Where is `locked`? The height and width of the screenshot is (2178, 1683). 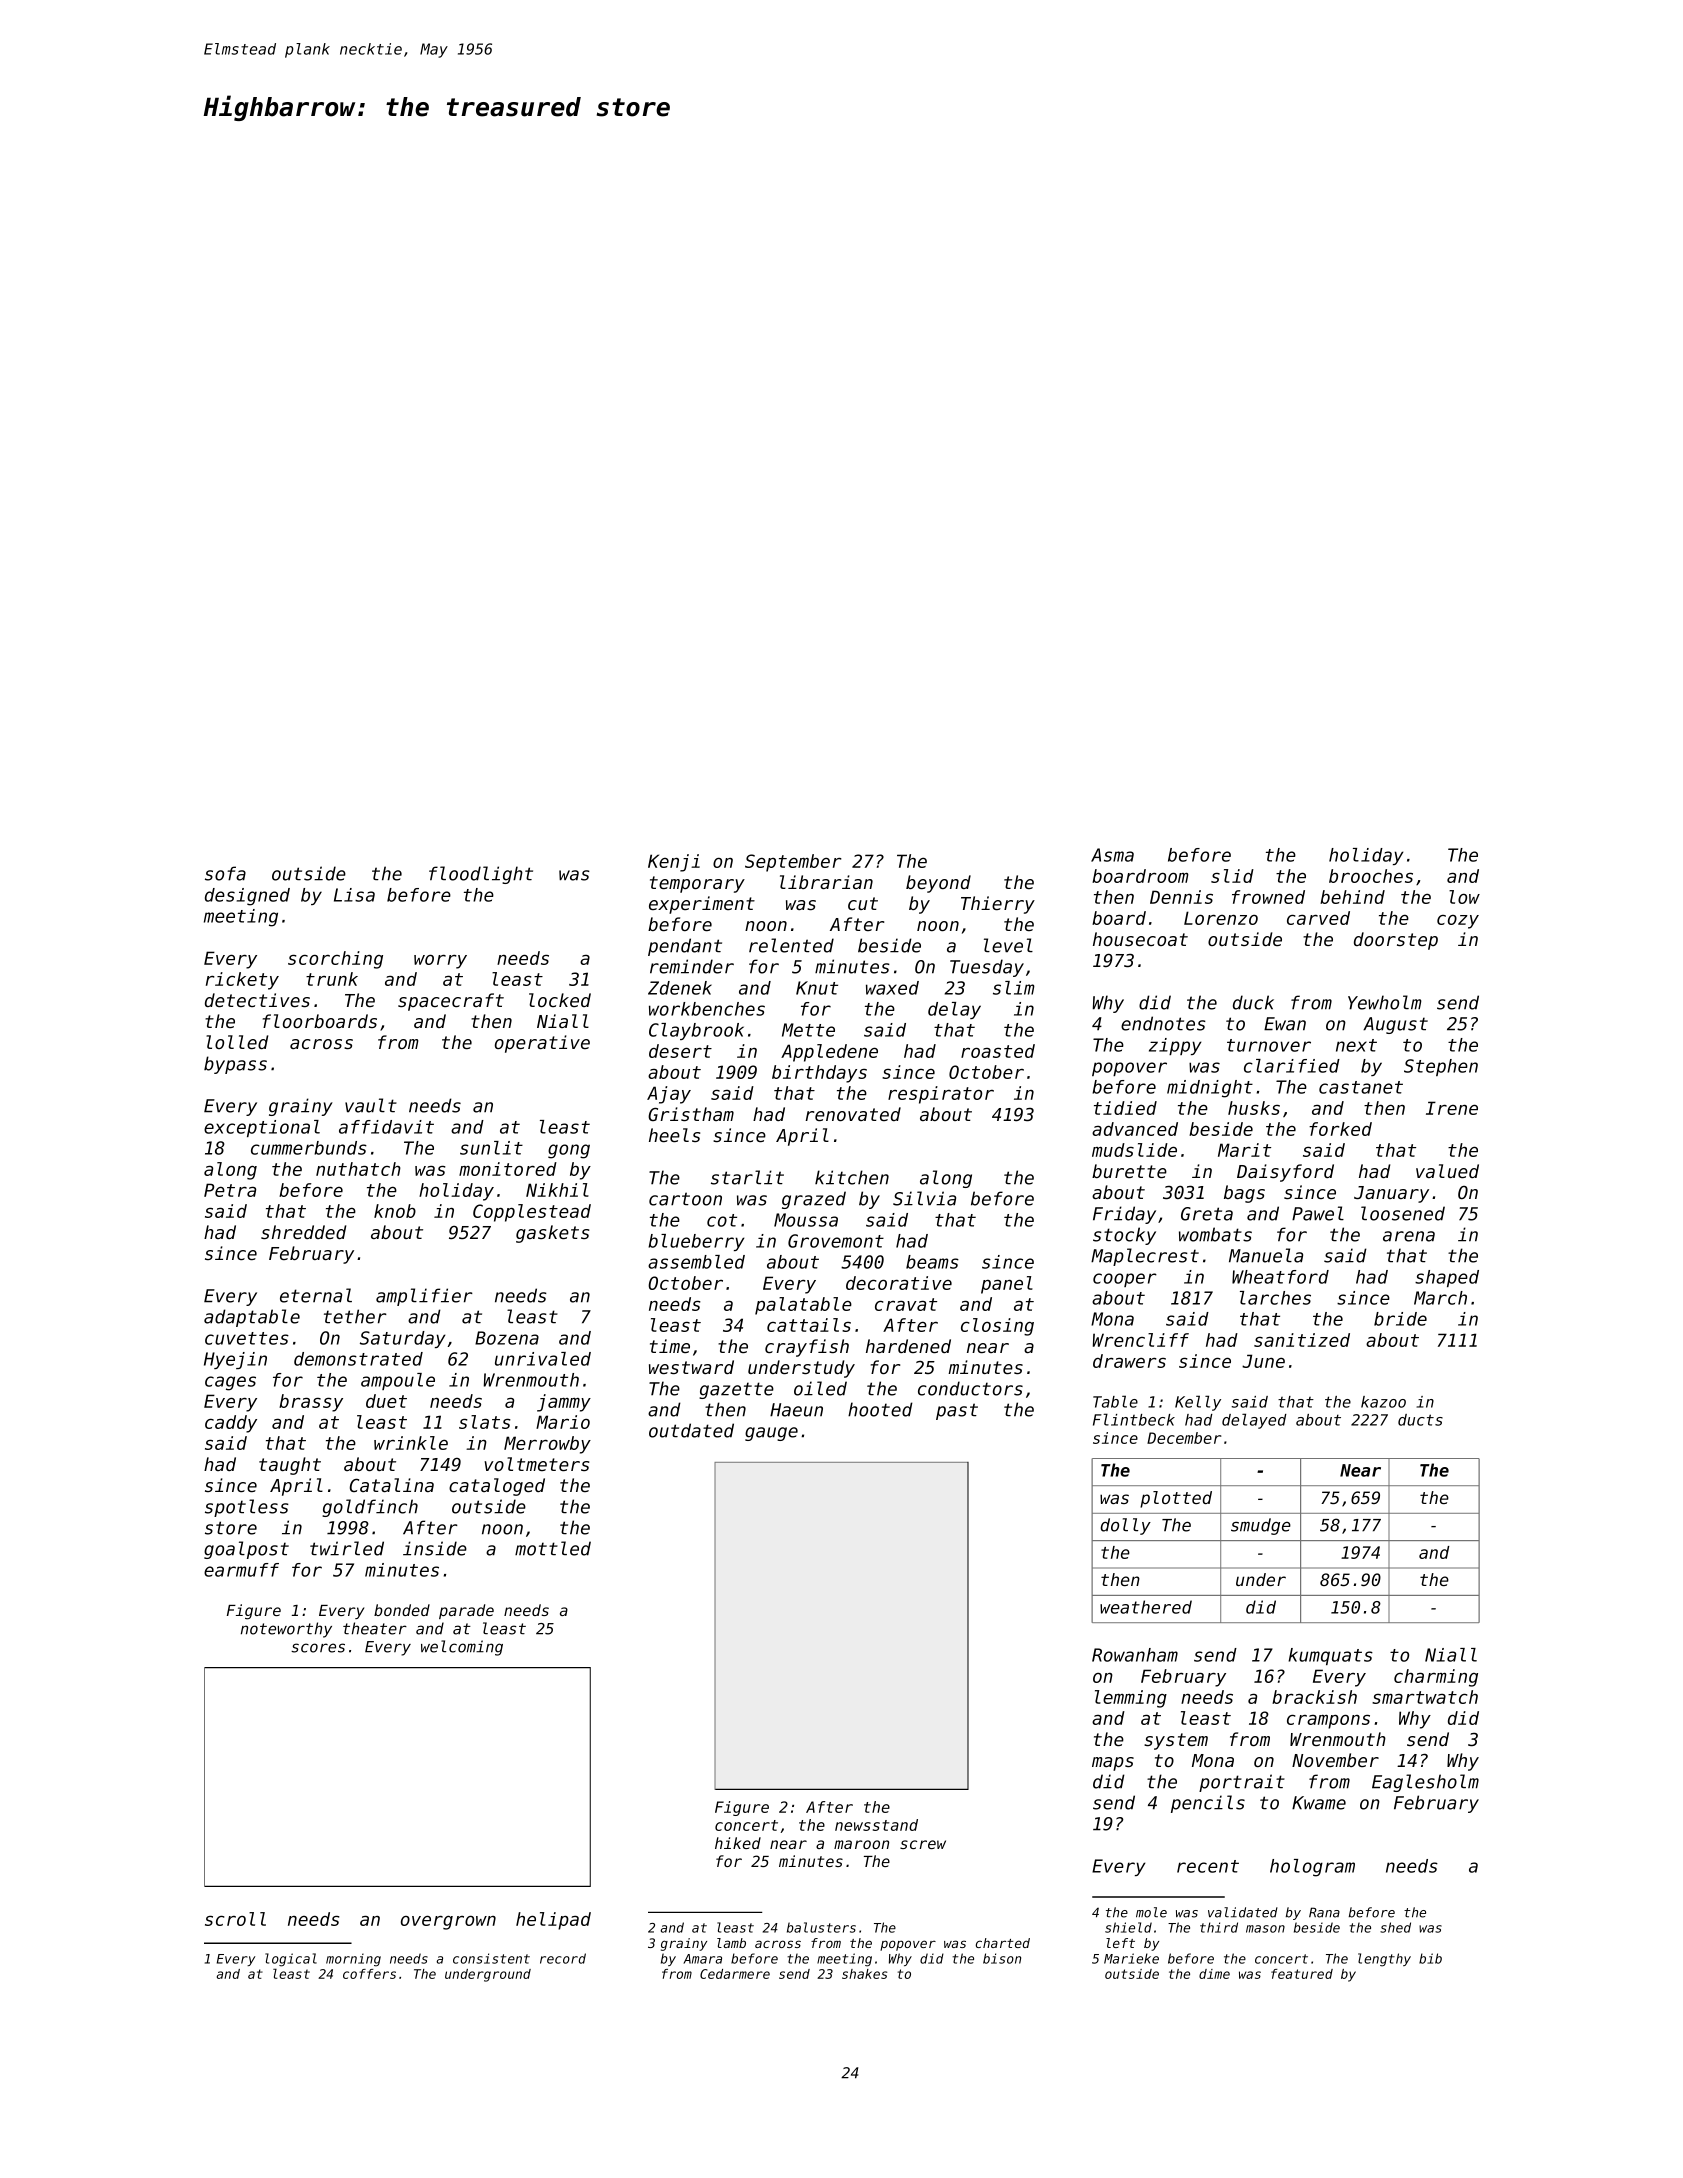 locked is located at coordinates (560, 1000).
